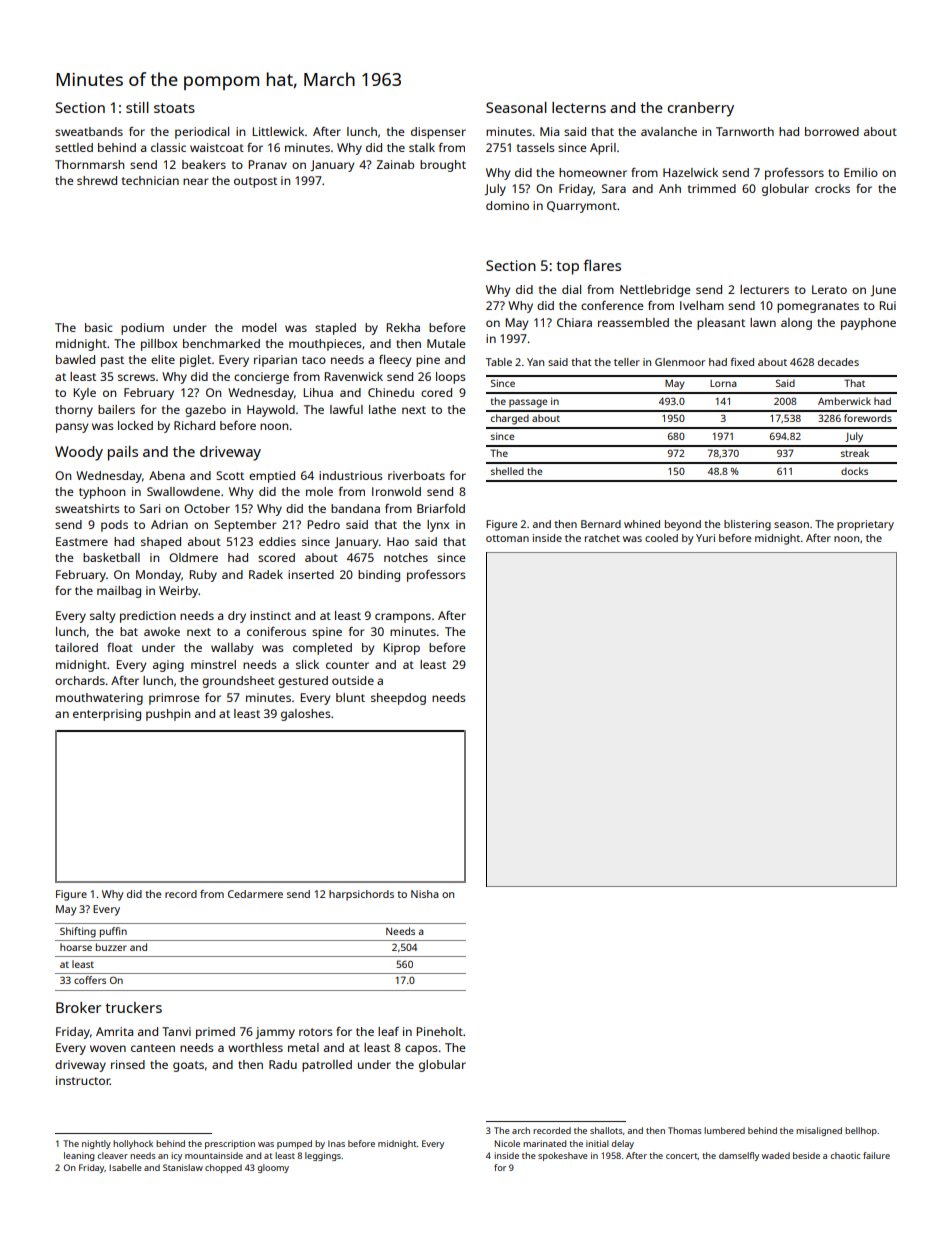 The width and height of the screenshot is (952, 1233). I want to click on Lorna, so click(723, 383).
